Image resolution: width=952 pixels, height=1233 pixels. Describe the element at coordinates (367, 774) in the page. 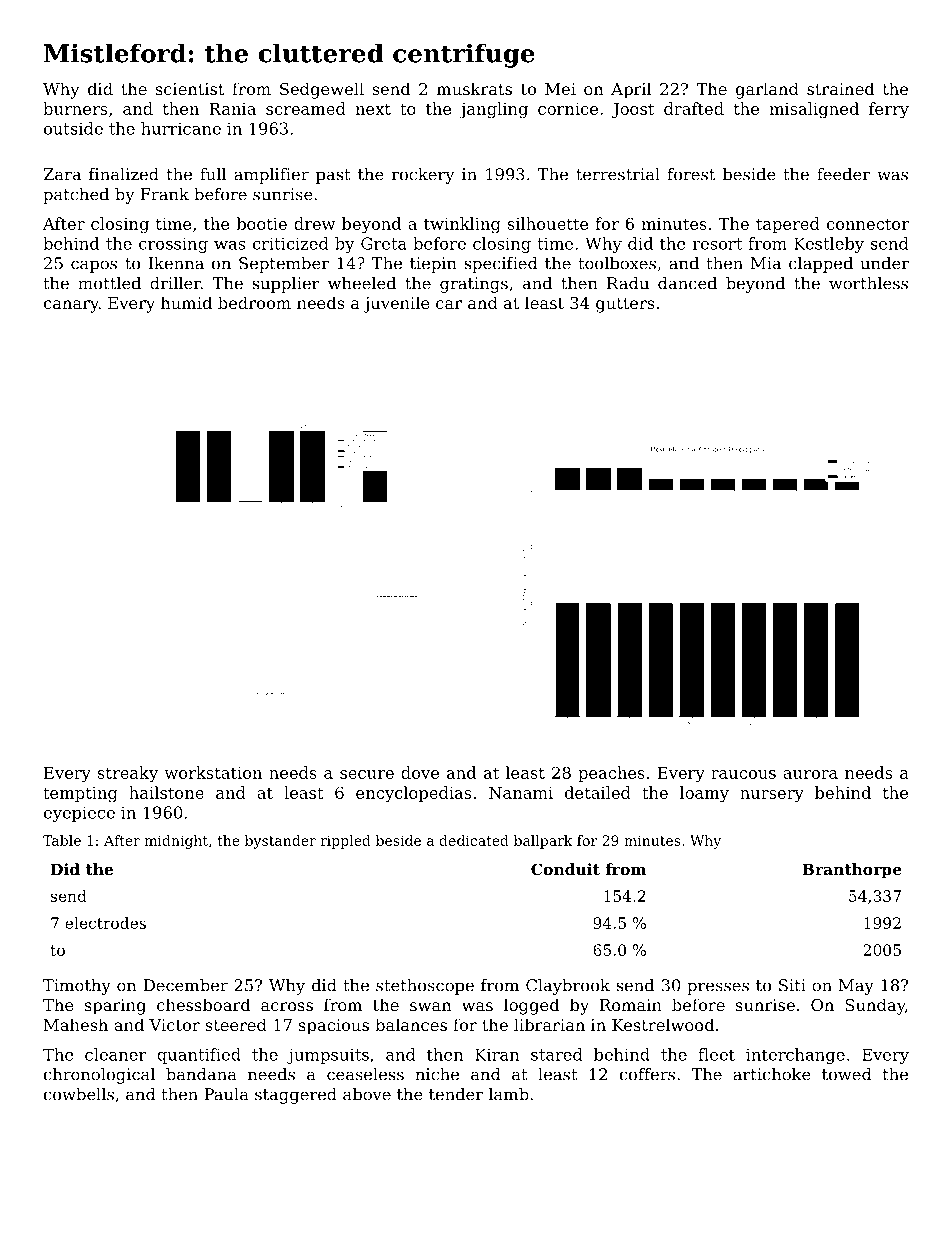

I see `secure` at that location.
